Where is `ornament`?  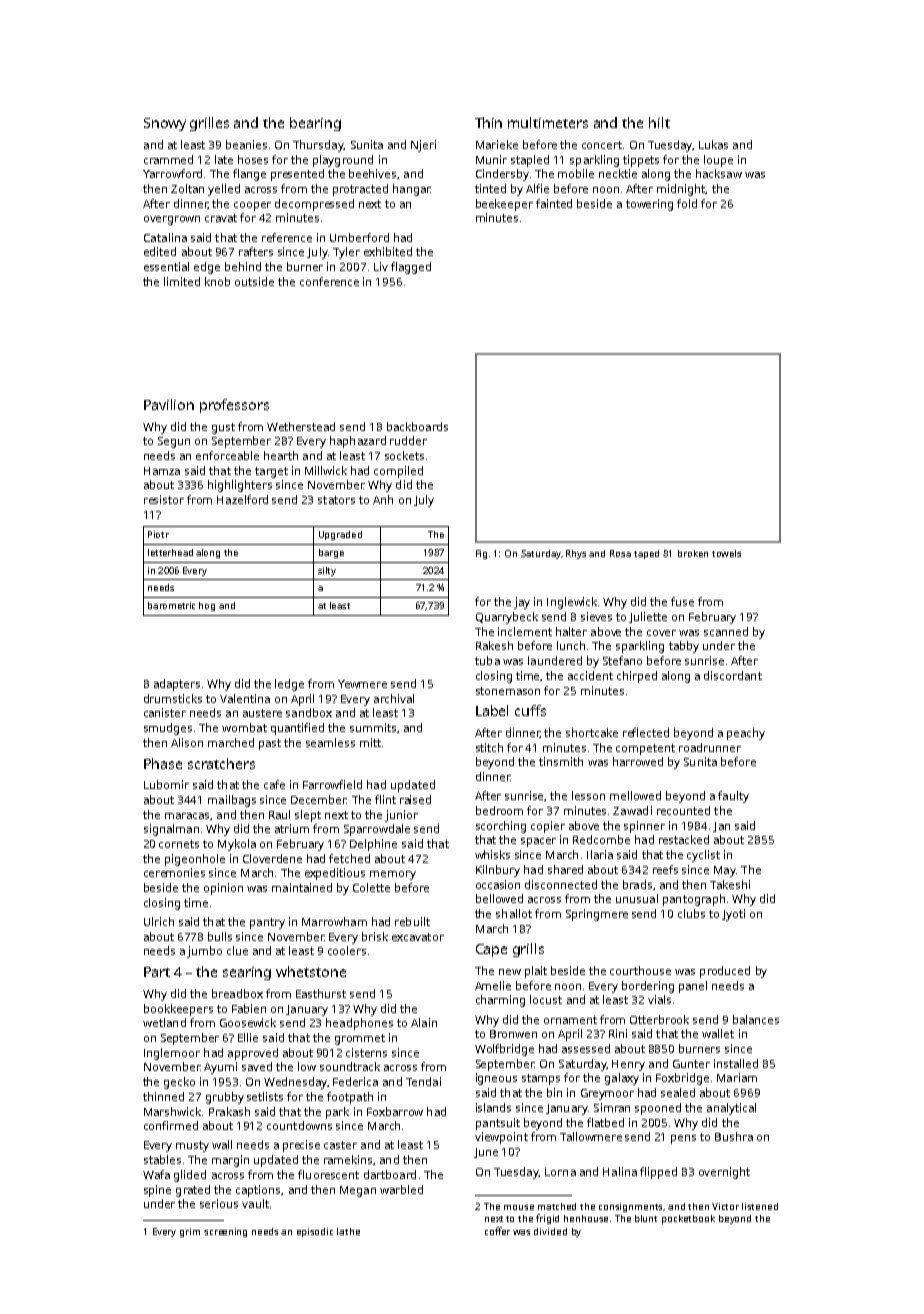 ornament is located at coordinates (570, 1020).
